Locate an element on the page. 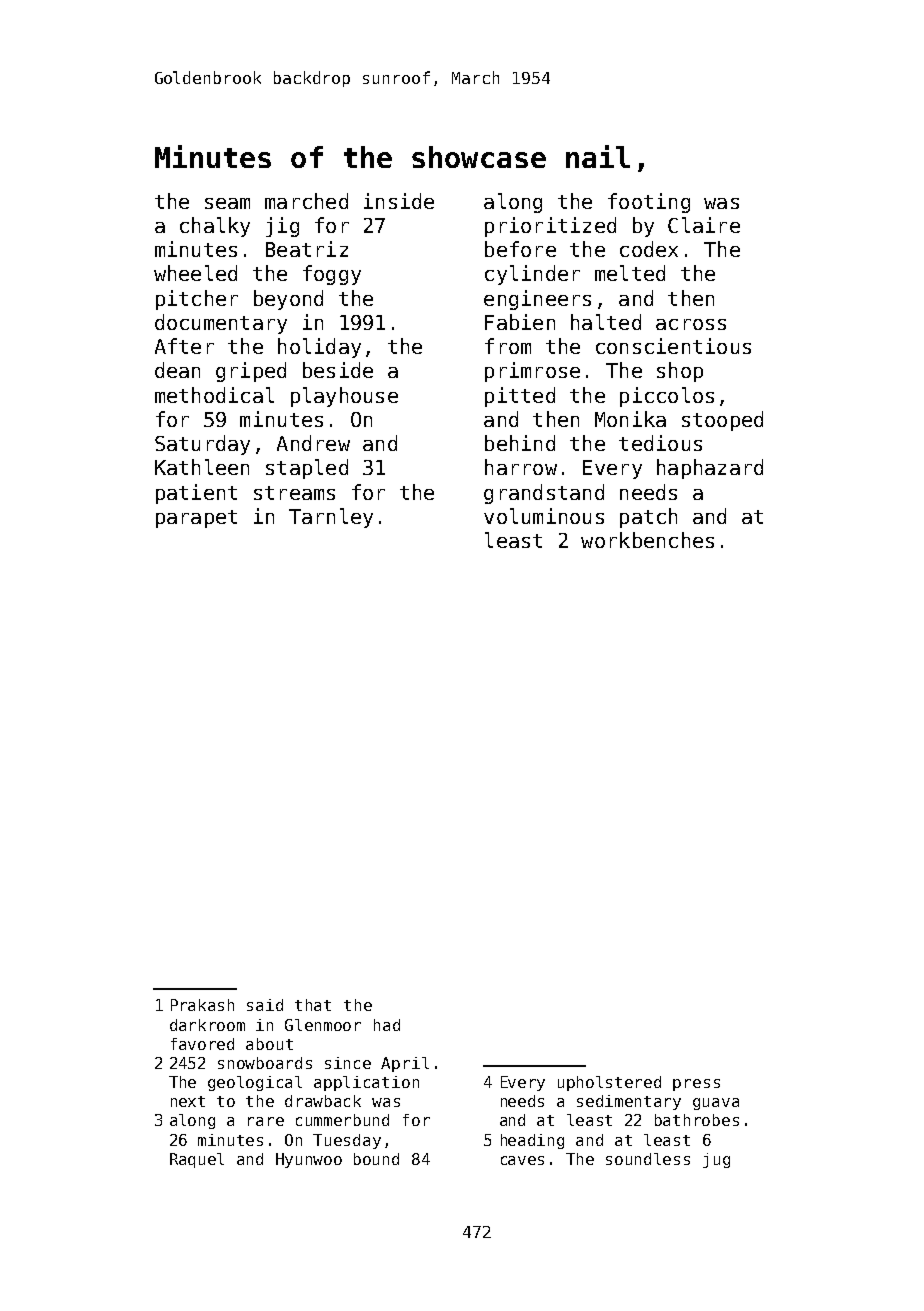  Raquel is located at coordinates (197, 1160).
